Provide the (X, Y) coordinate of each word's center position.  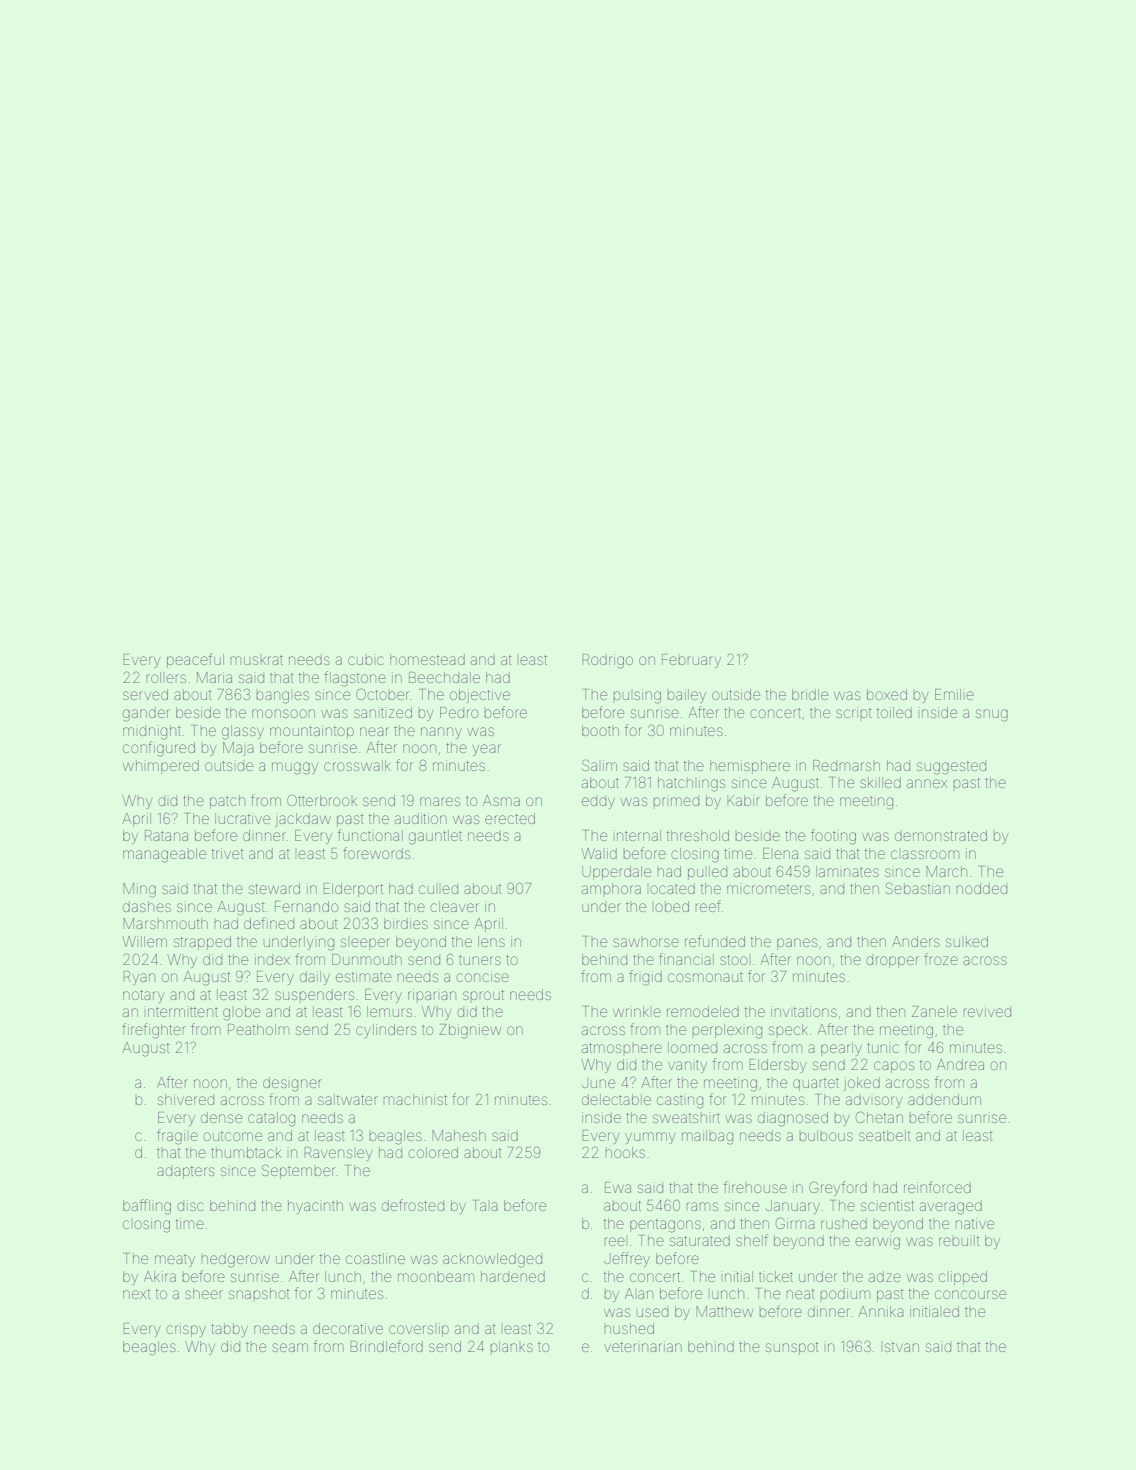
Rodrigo (607, 661)
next (137, 1294)
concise (482, 976)
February (691, 661)
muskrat (256, 660)
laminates (847, 871)
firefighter (154, 1031)
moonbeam (436, 1277)
